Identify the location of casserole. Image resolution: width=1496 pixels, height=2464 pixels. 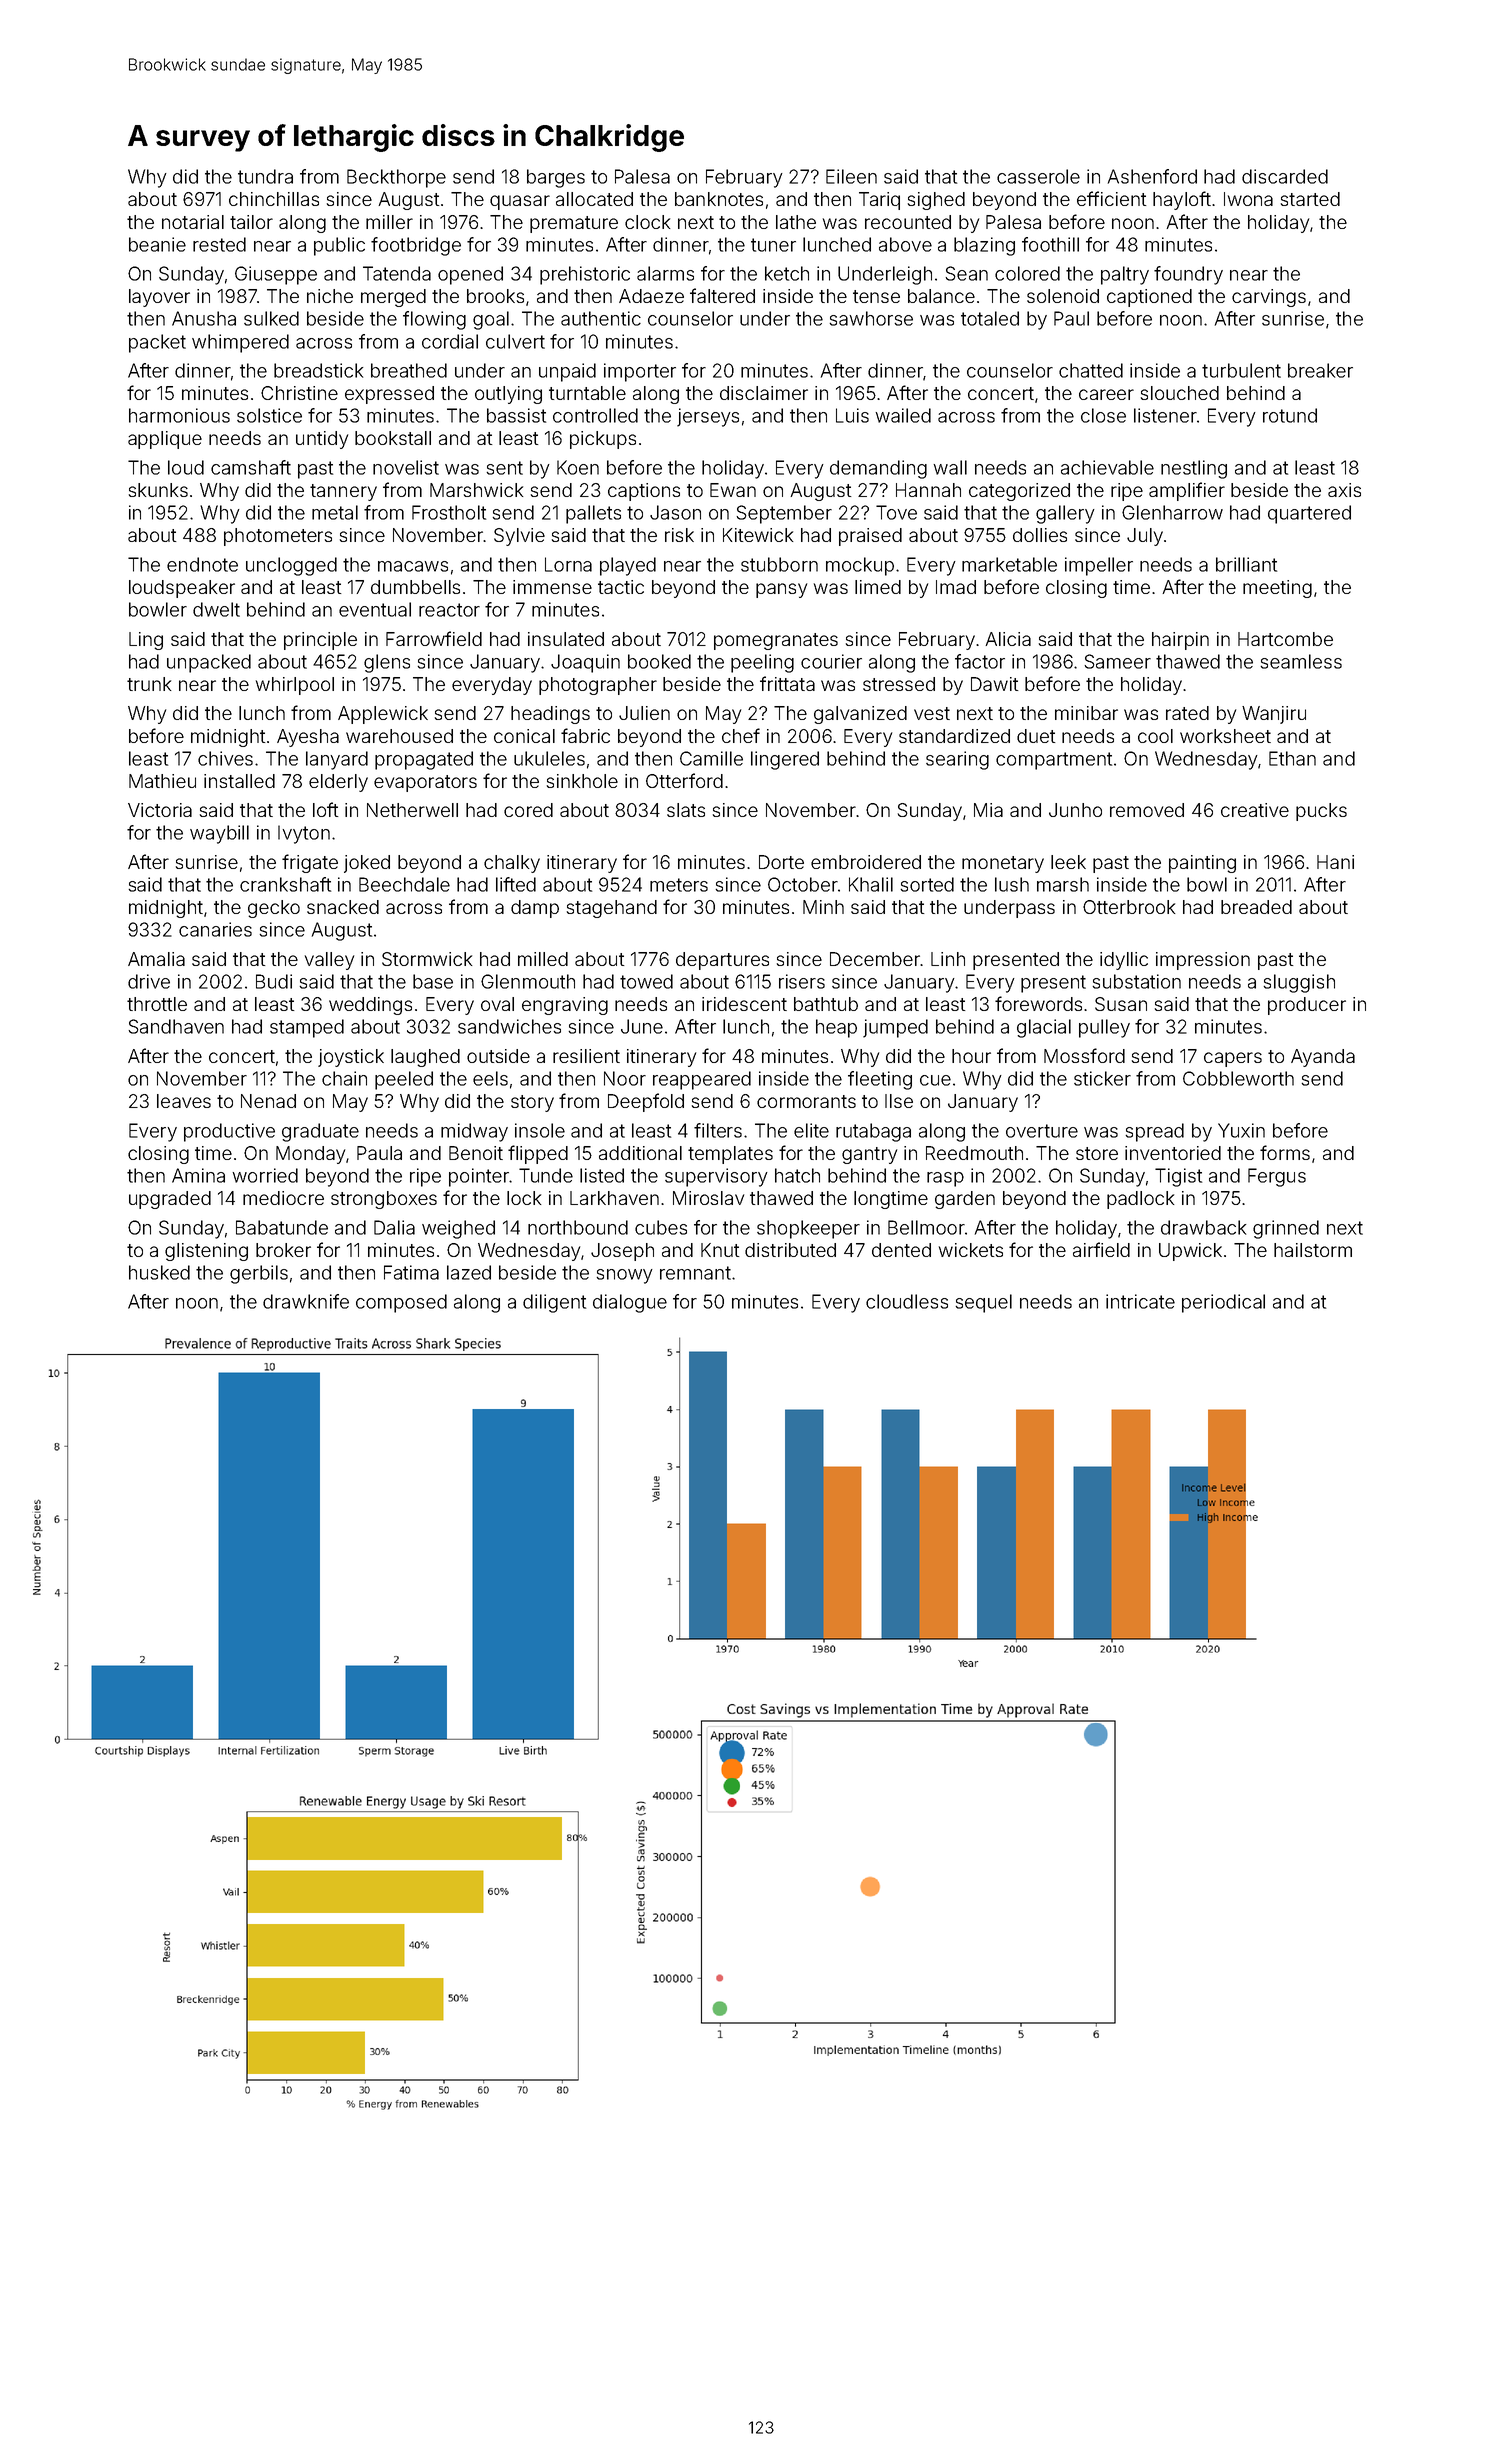
(1038, 176).
